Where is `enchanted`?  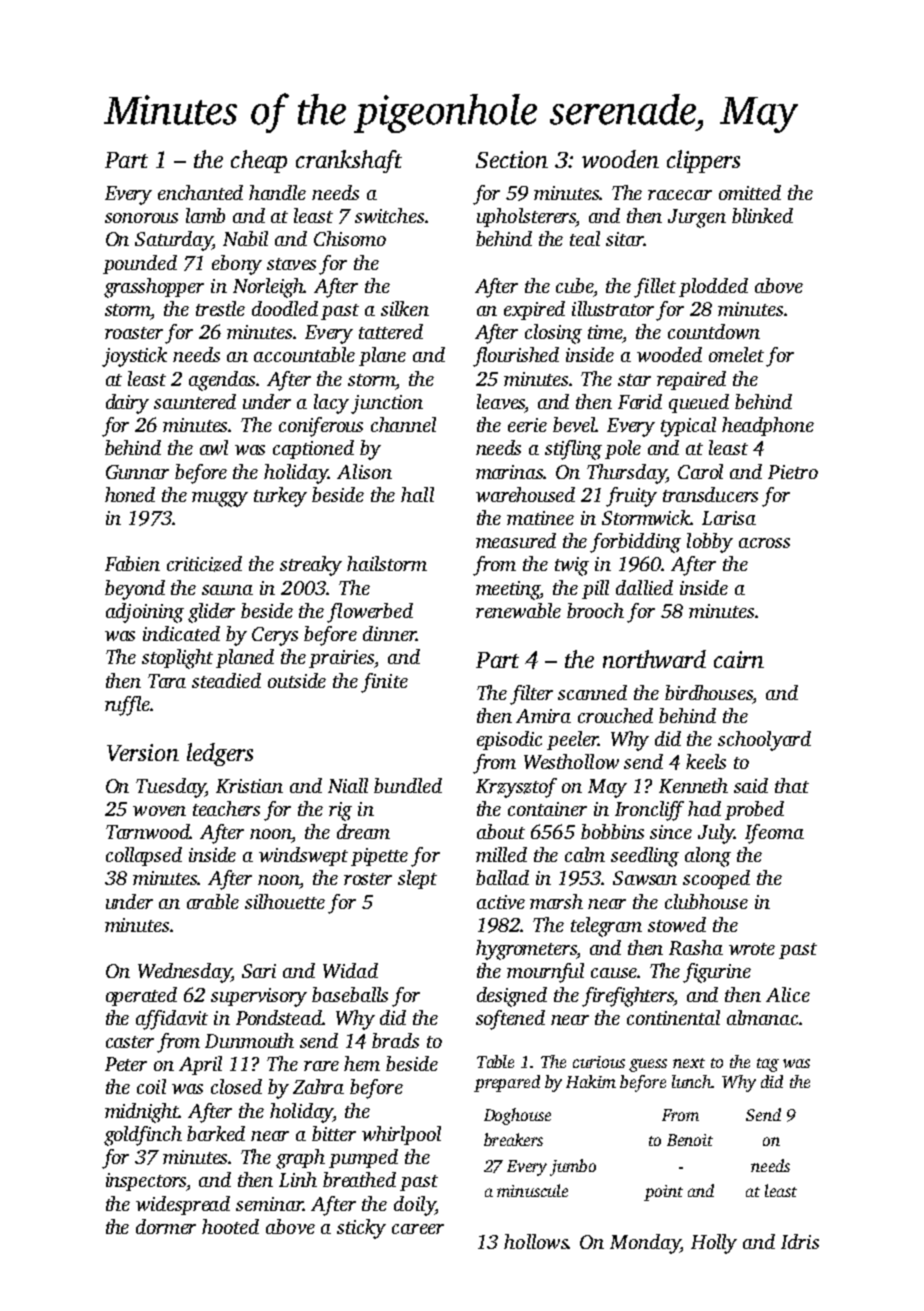 enchanted is located at coordinates (200, 192).
